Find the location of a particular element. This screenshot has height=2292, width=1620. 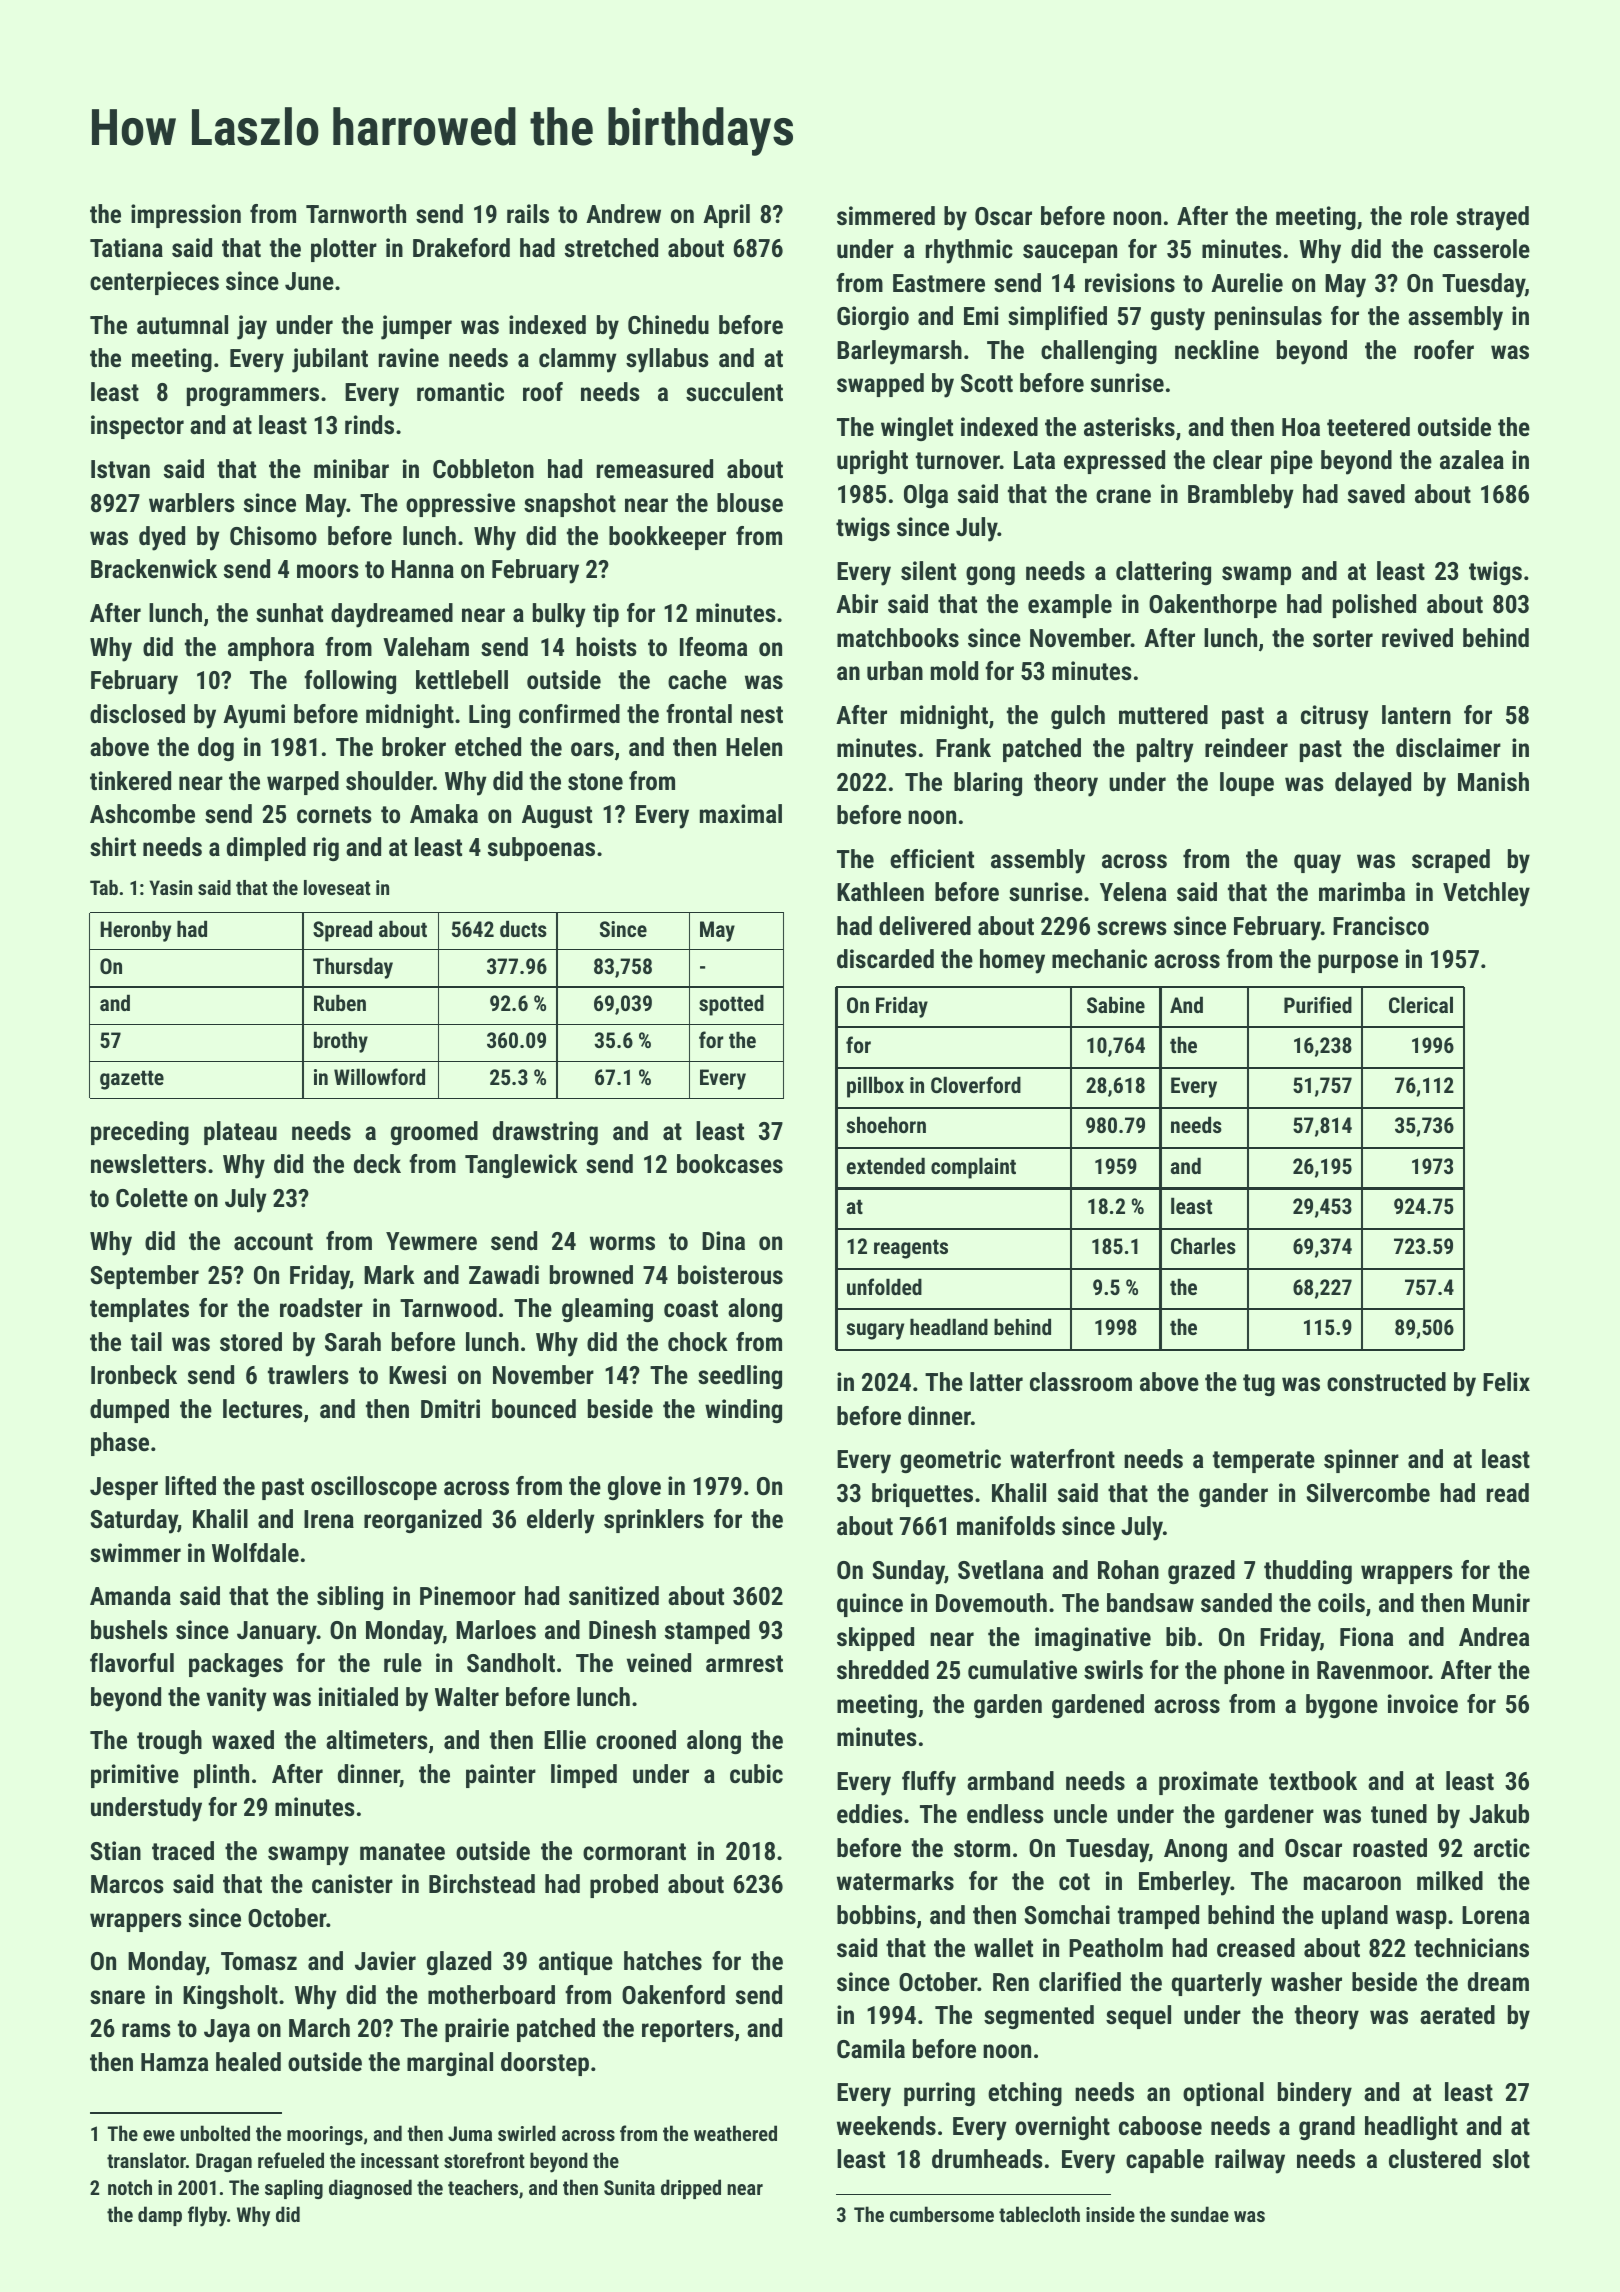

dyed is located at coordinates (162, 538).
